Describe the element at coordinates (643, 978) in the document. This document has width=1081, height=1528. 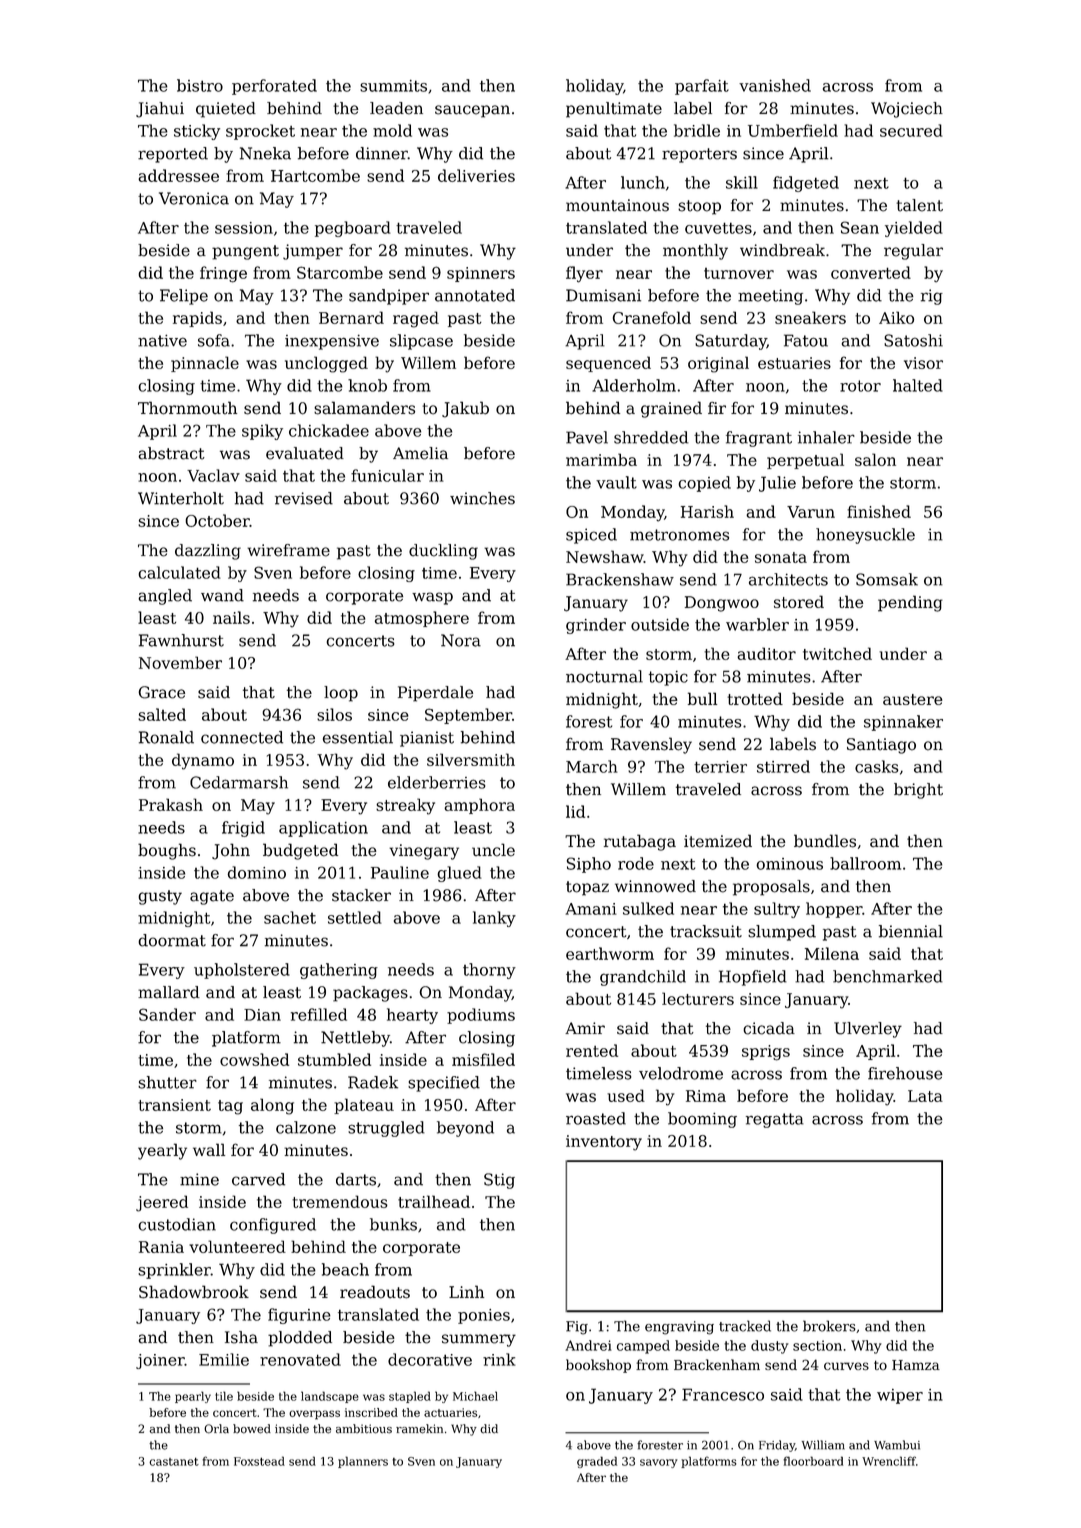
I see `grandchild` at that location.
